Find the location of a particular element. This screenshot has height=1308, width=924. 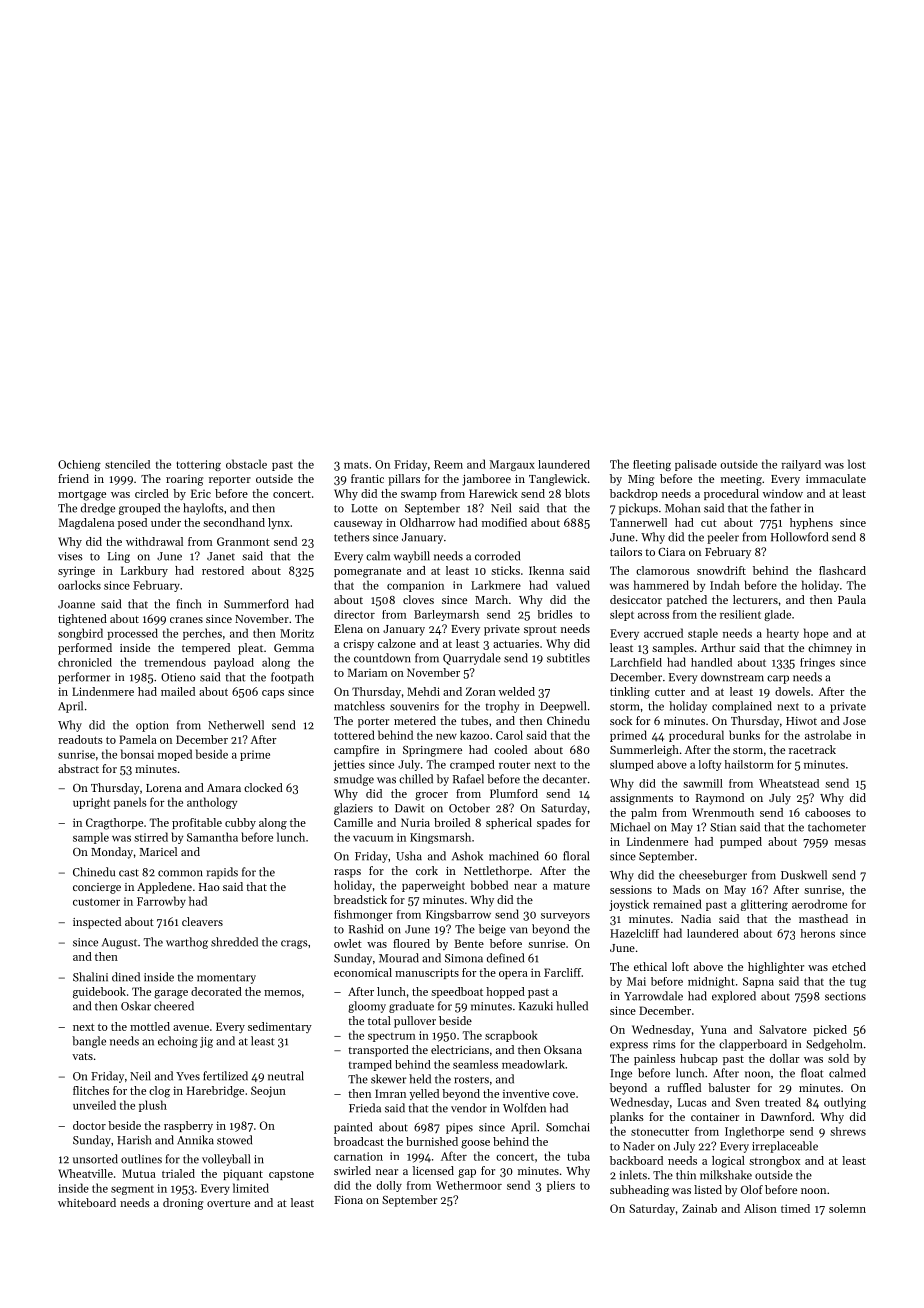

vats is located at coordinates (82, 1056).
